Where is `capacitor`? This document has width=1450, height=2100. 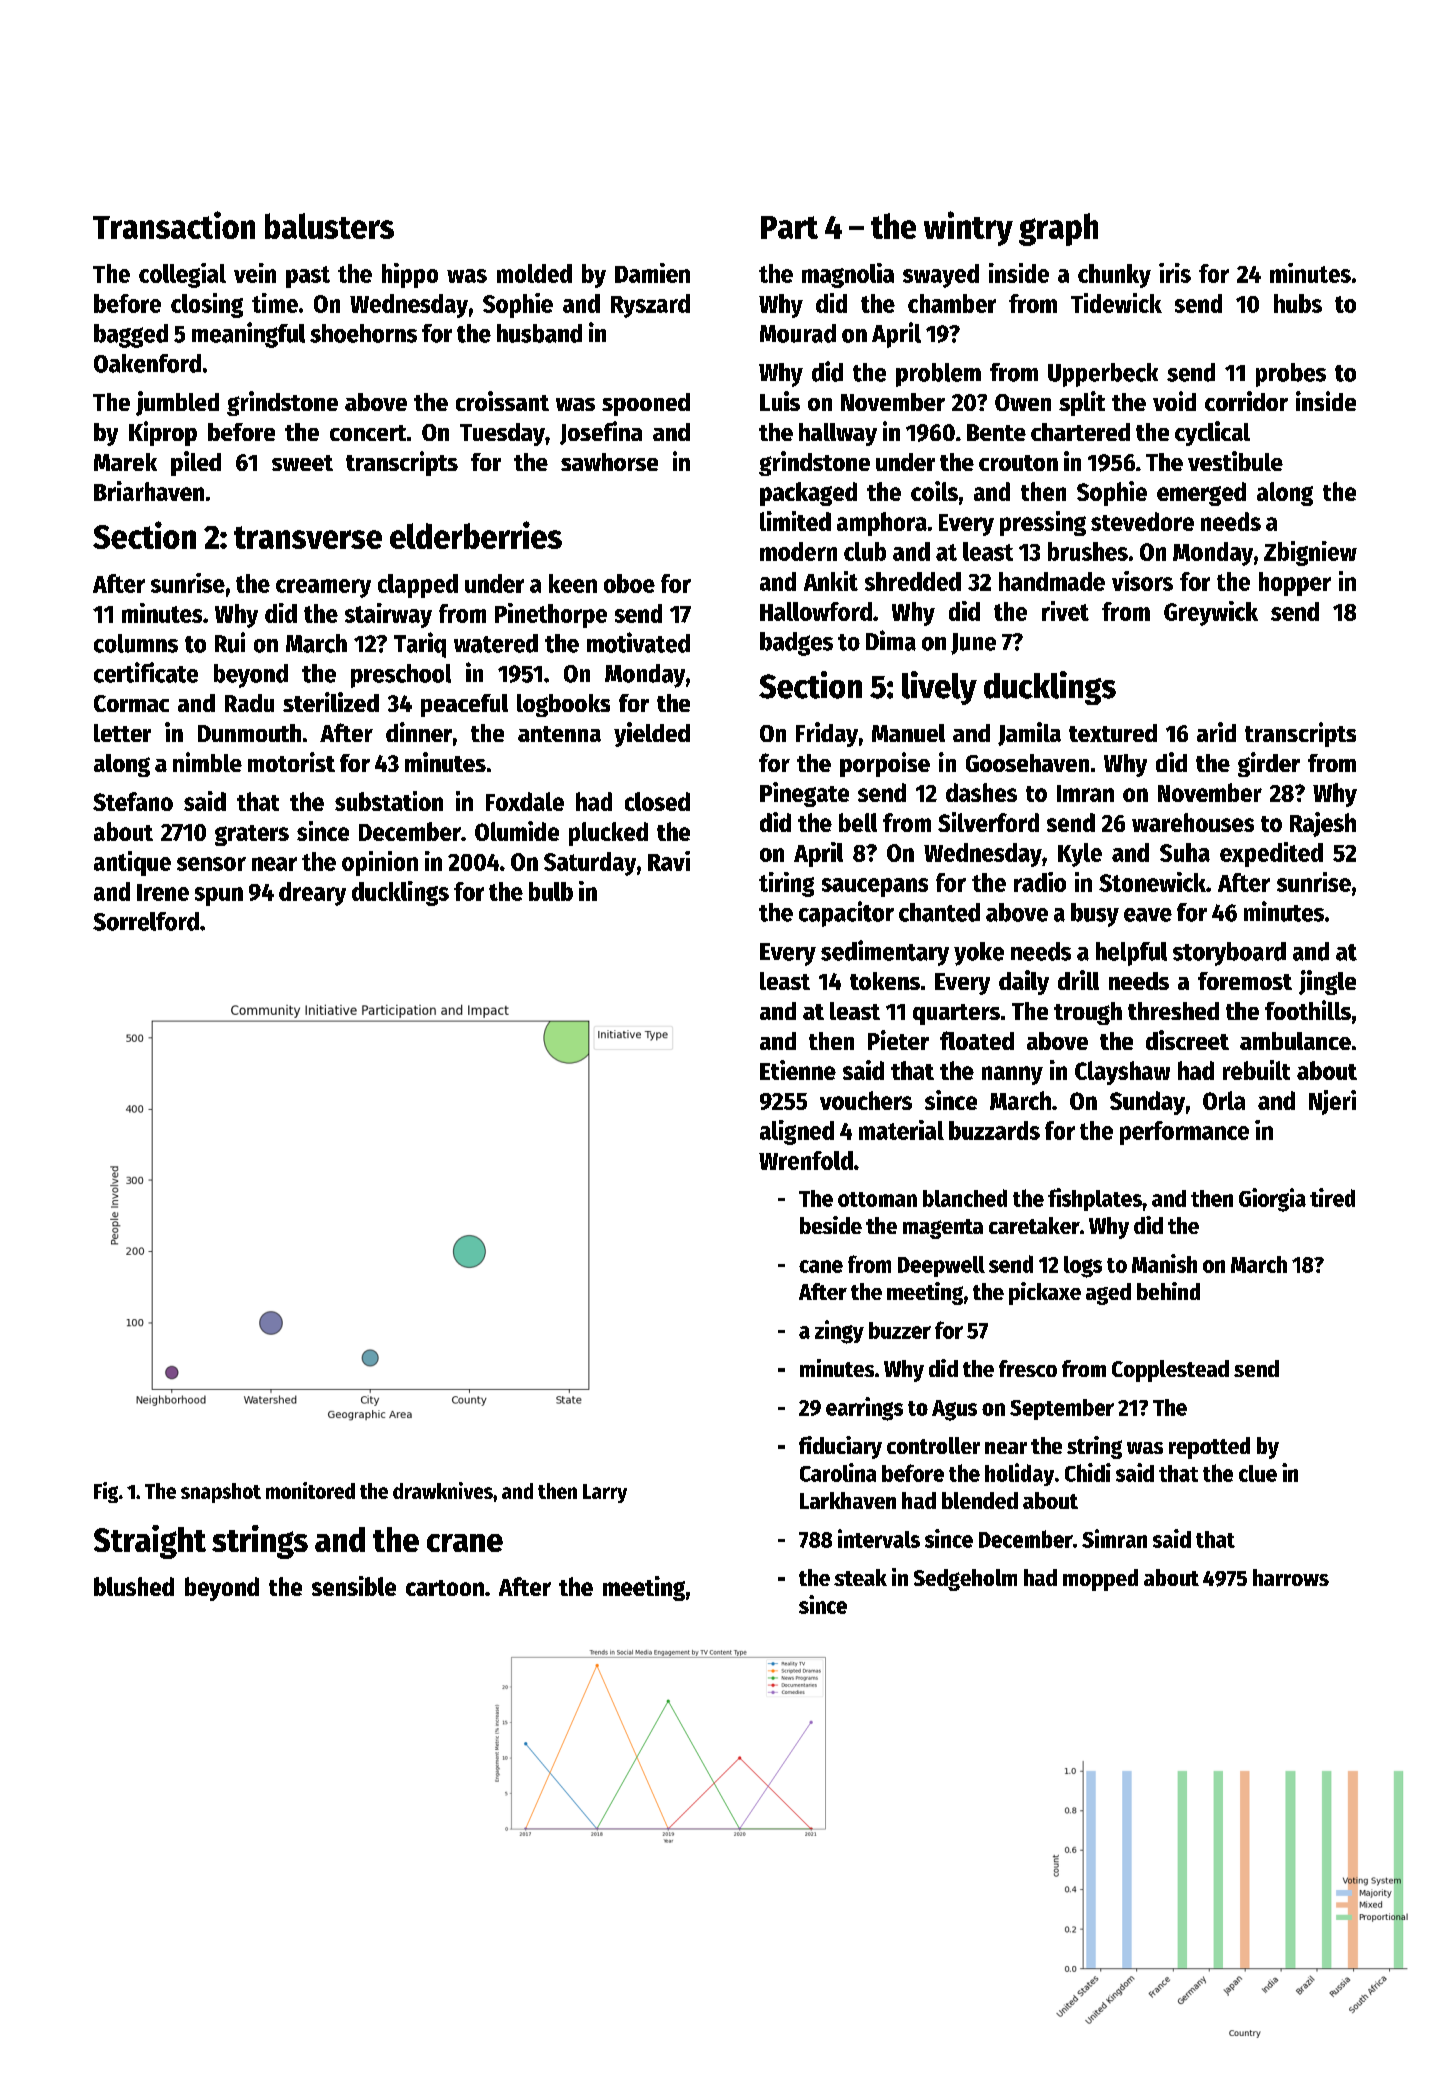
capacitor is located at coordinates (846, 914).
